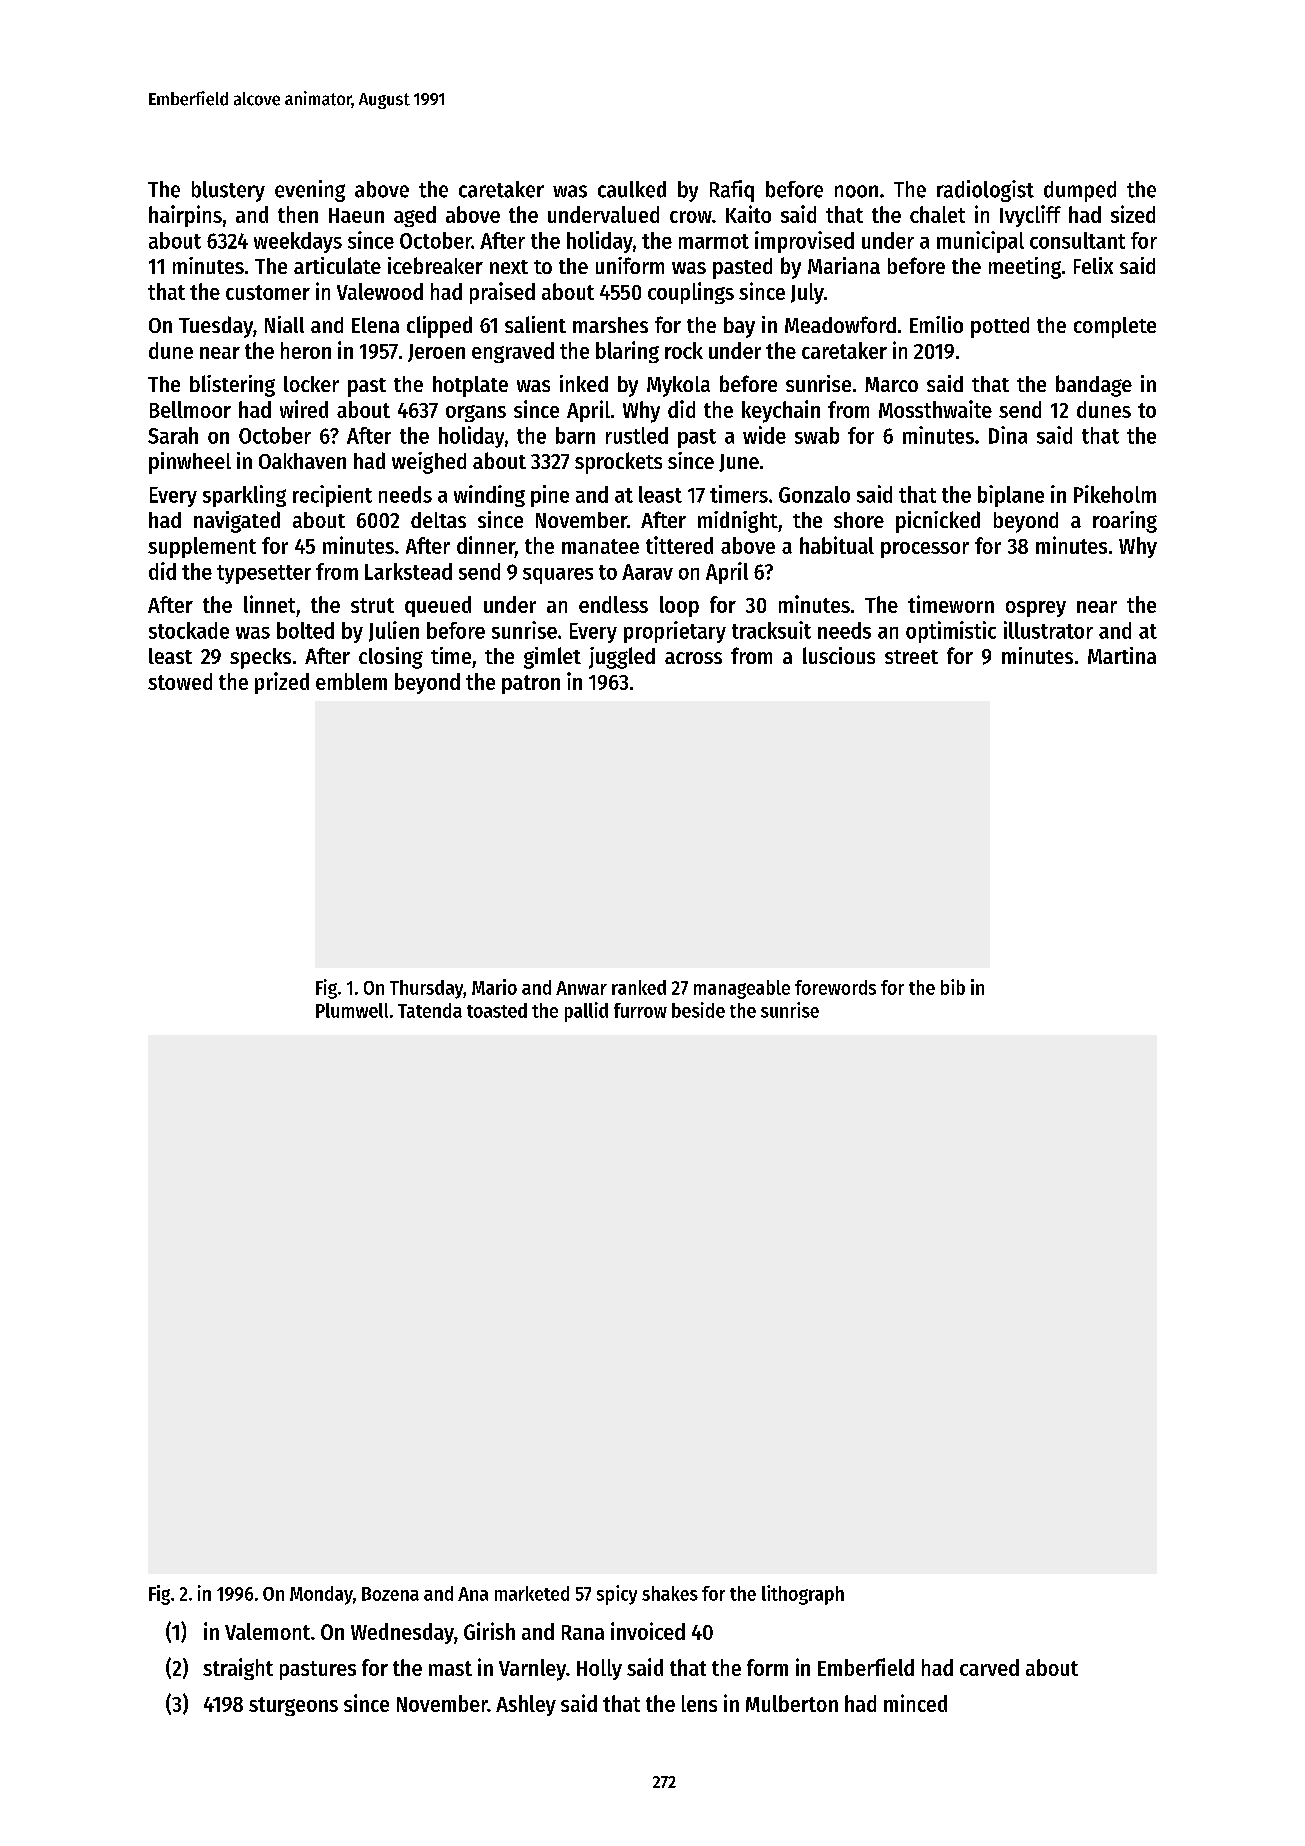 This screenshot has width=1305, height=1846. Describe the element at coordinates (953, 987) in the screenshot. I see `bib` at that location.
